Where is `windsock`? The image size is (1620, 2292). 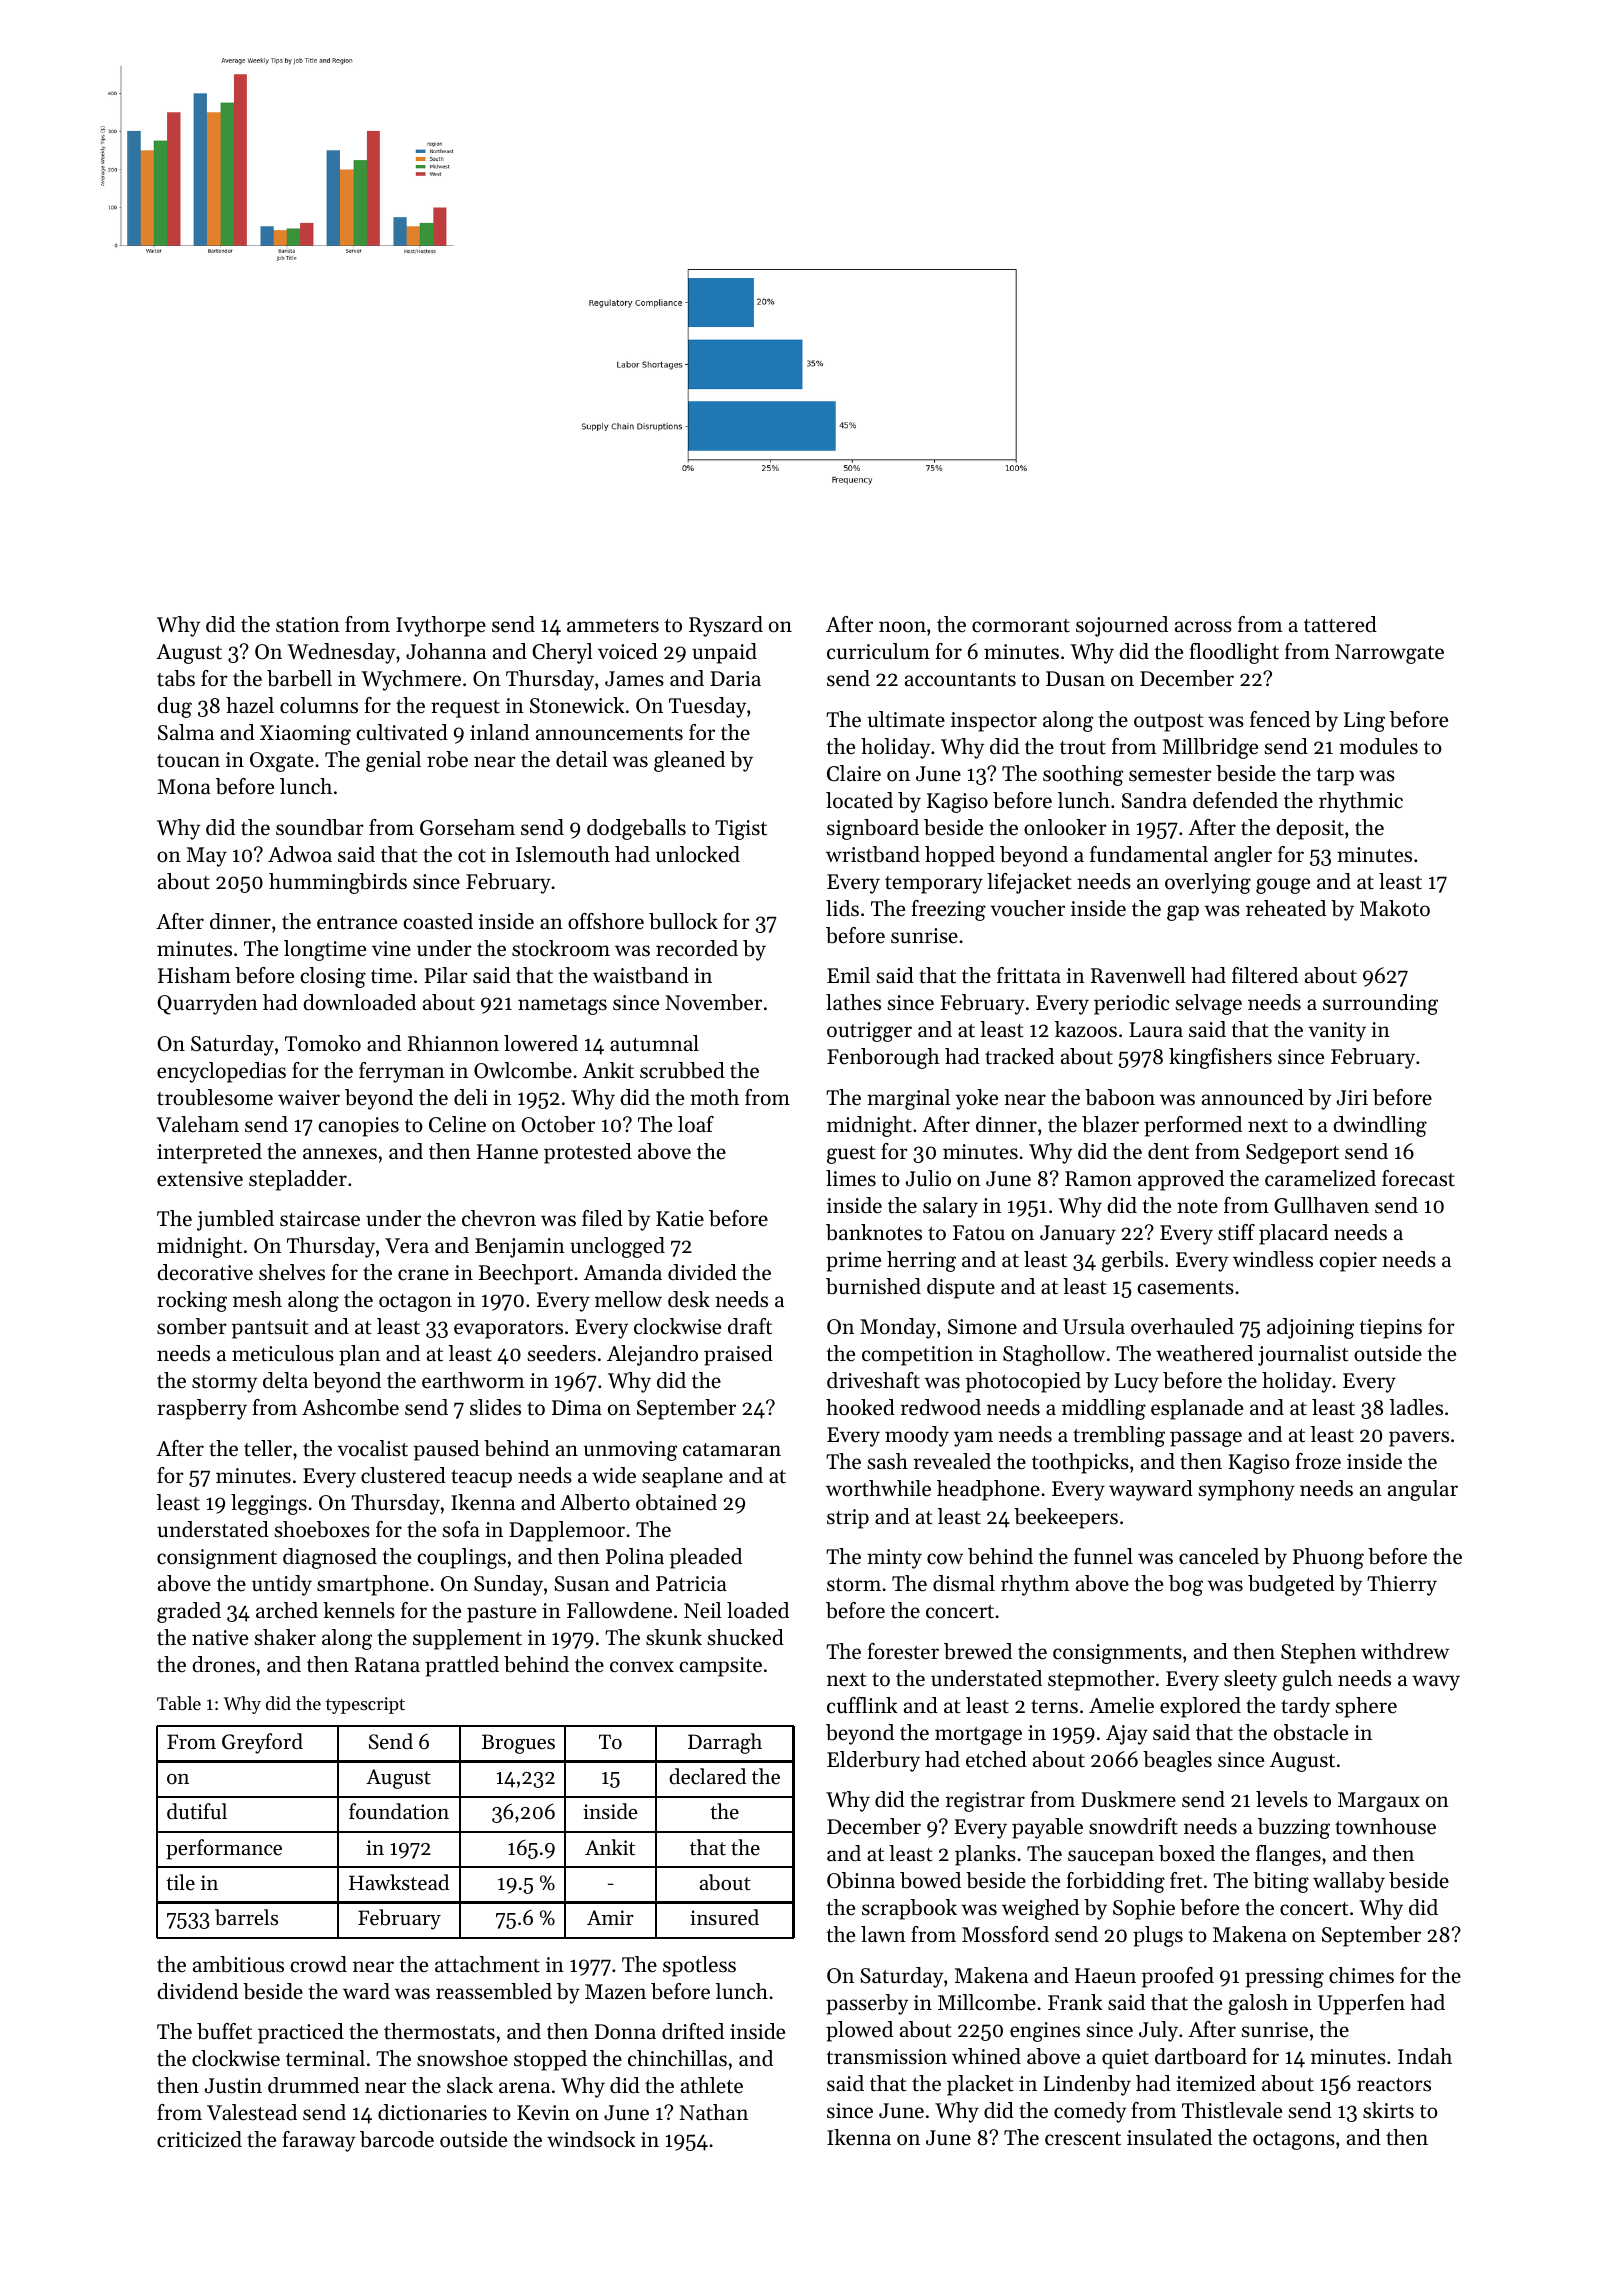 windsock is located at coordinates (591, 2139).
